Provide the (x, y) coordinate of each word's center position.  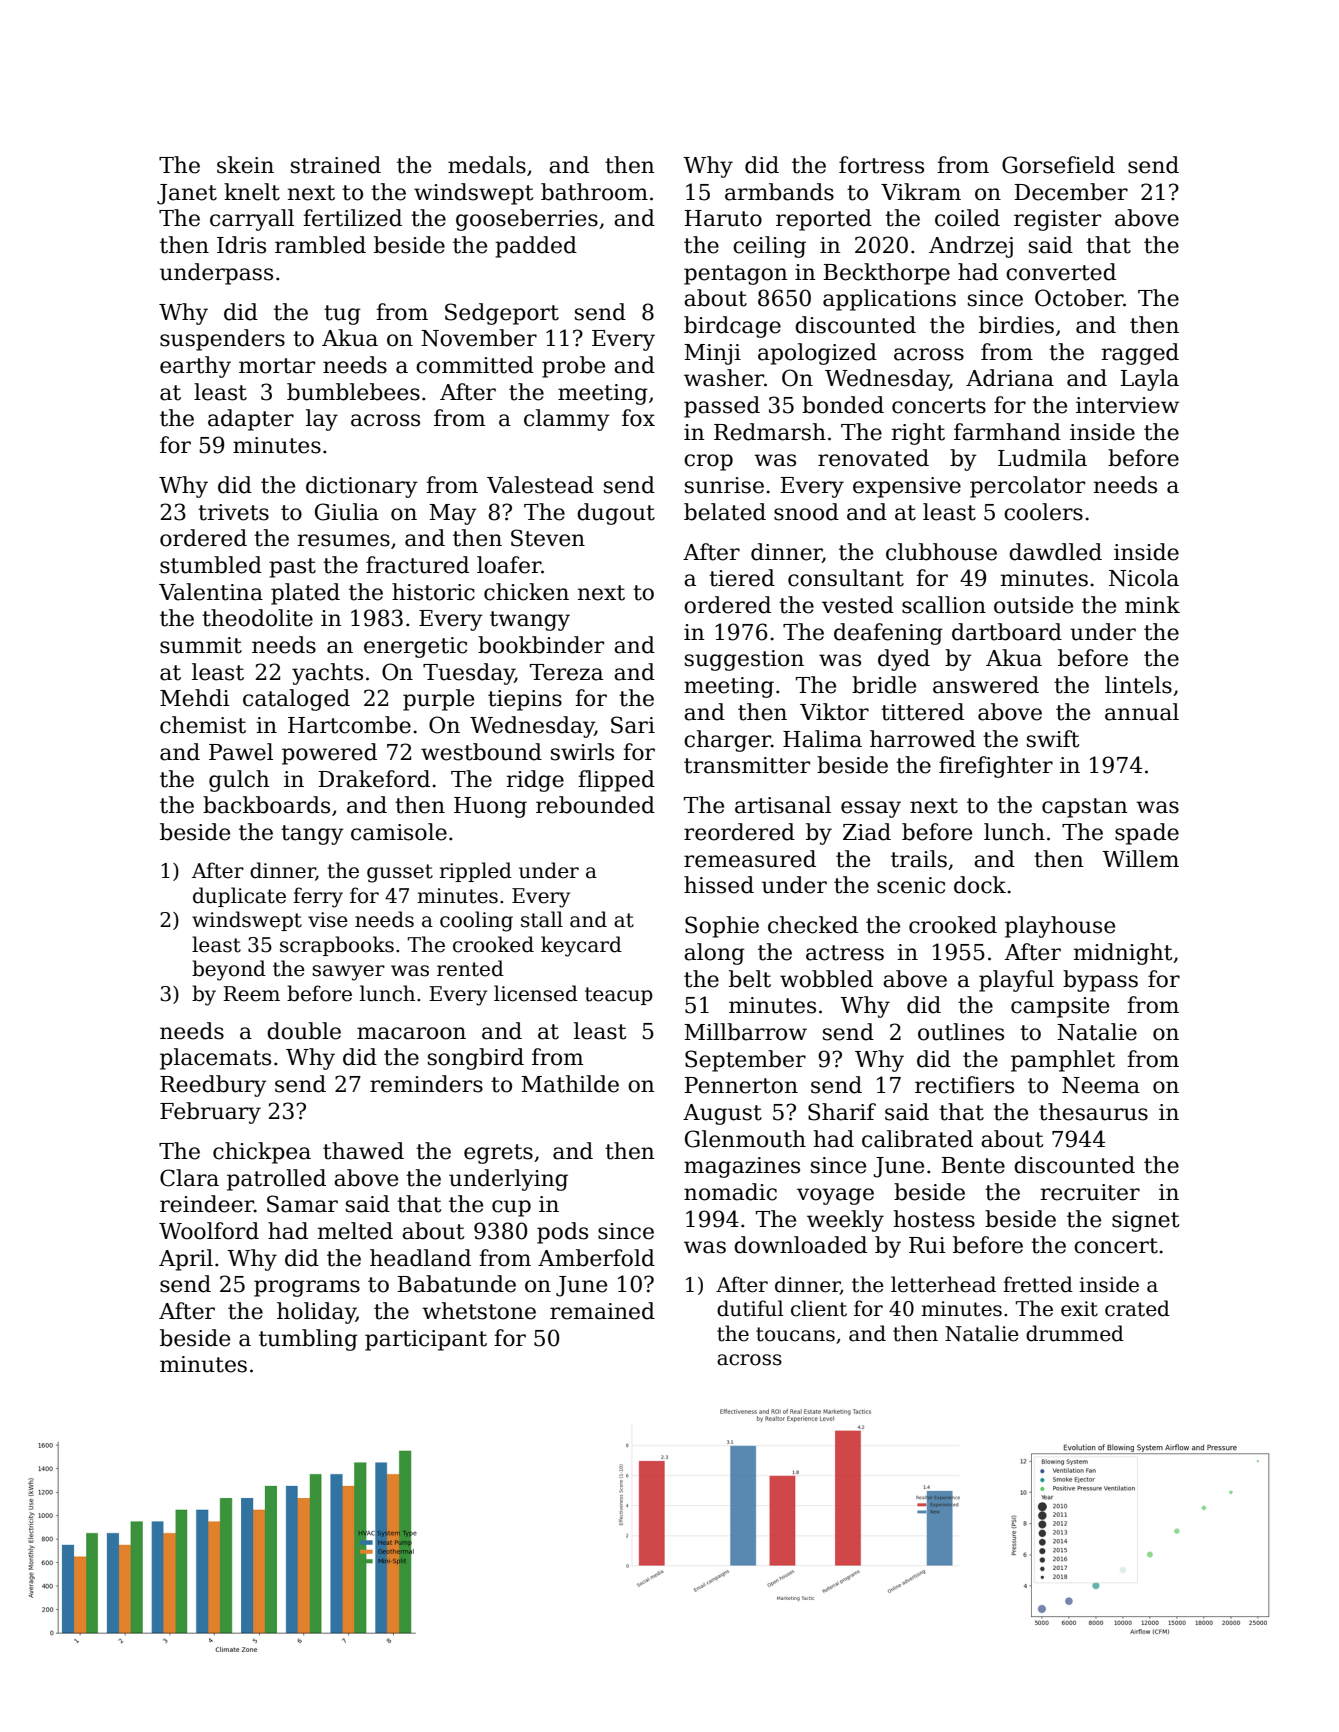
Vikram (921, 192)
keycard (581, 946)
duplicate (239, 897)
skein (245, 165)
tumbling (308, 1340)
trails (919, 859)
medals (487, 165)
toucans (795, 1334)
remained (602, 1311)
